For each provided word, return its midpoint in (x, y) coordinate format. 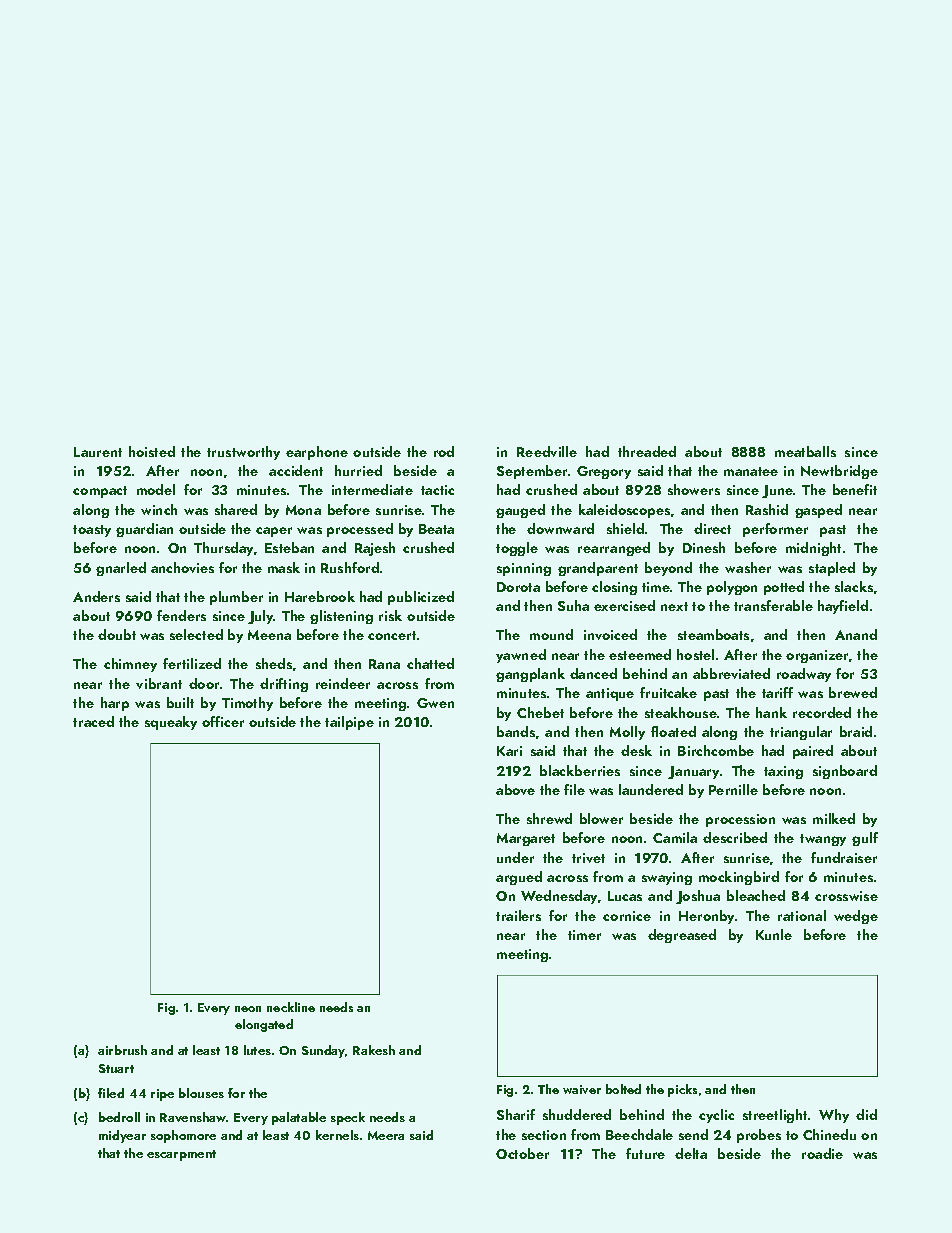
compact (100, 492)
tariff (777, 692)
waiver (582, 1089)
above (515, 789)
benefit (855, 489)
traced (93, 721)
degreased (682, 936)
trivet (588, 858)
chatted (430, 663)
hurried (358, 470)
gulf (865, 839)
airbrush (122, 1050)
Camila (675, 837)
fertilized (192, 663)
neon (248, 1009)
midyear (122, 1136)
